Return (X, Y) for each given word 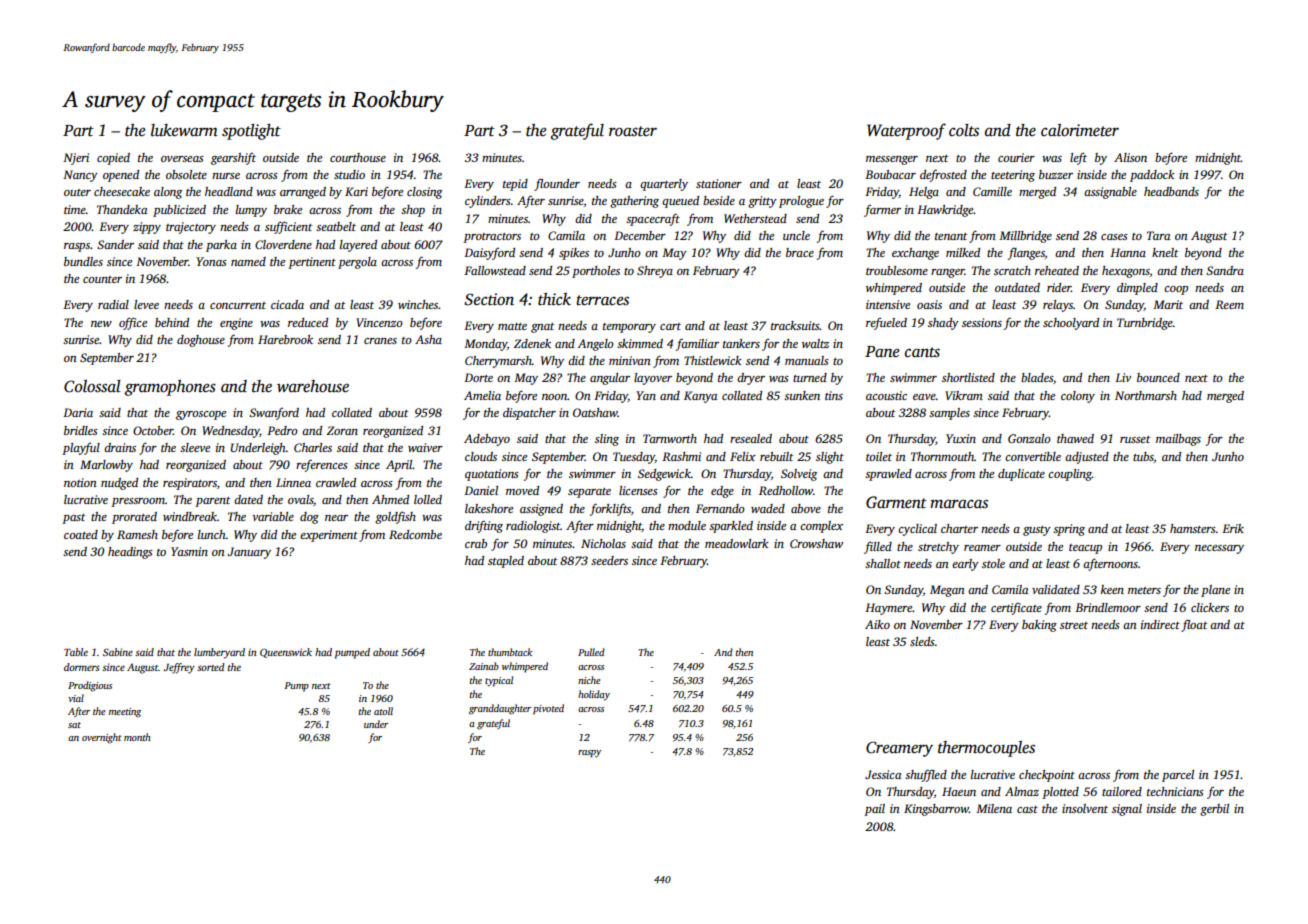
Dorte (478, 377)
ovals (300, 499)
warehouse (313, 386)
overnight (102, 738)
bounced (1158, 377)
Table (76, 652)
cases (1114, 237)
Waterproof (906, 131)
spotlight (251, 132)
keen (1112, 589)
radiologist (533, 527)
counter (102, 279)
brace (800, 252)
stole (993, 563)
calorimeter (1080, 130)
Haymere (889, 609)
